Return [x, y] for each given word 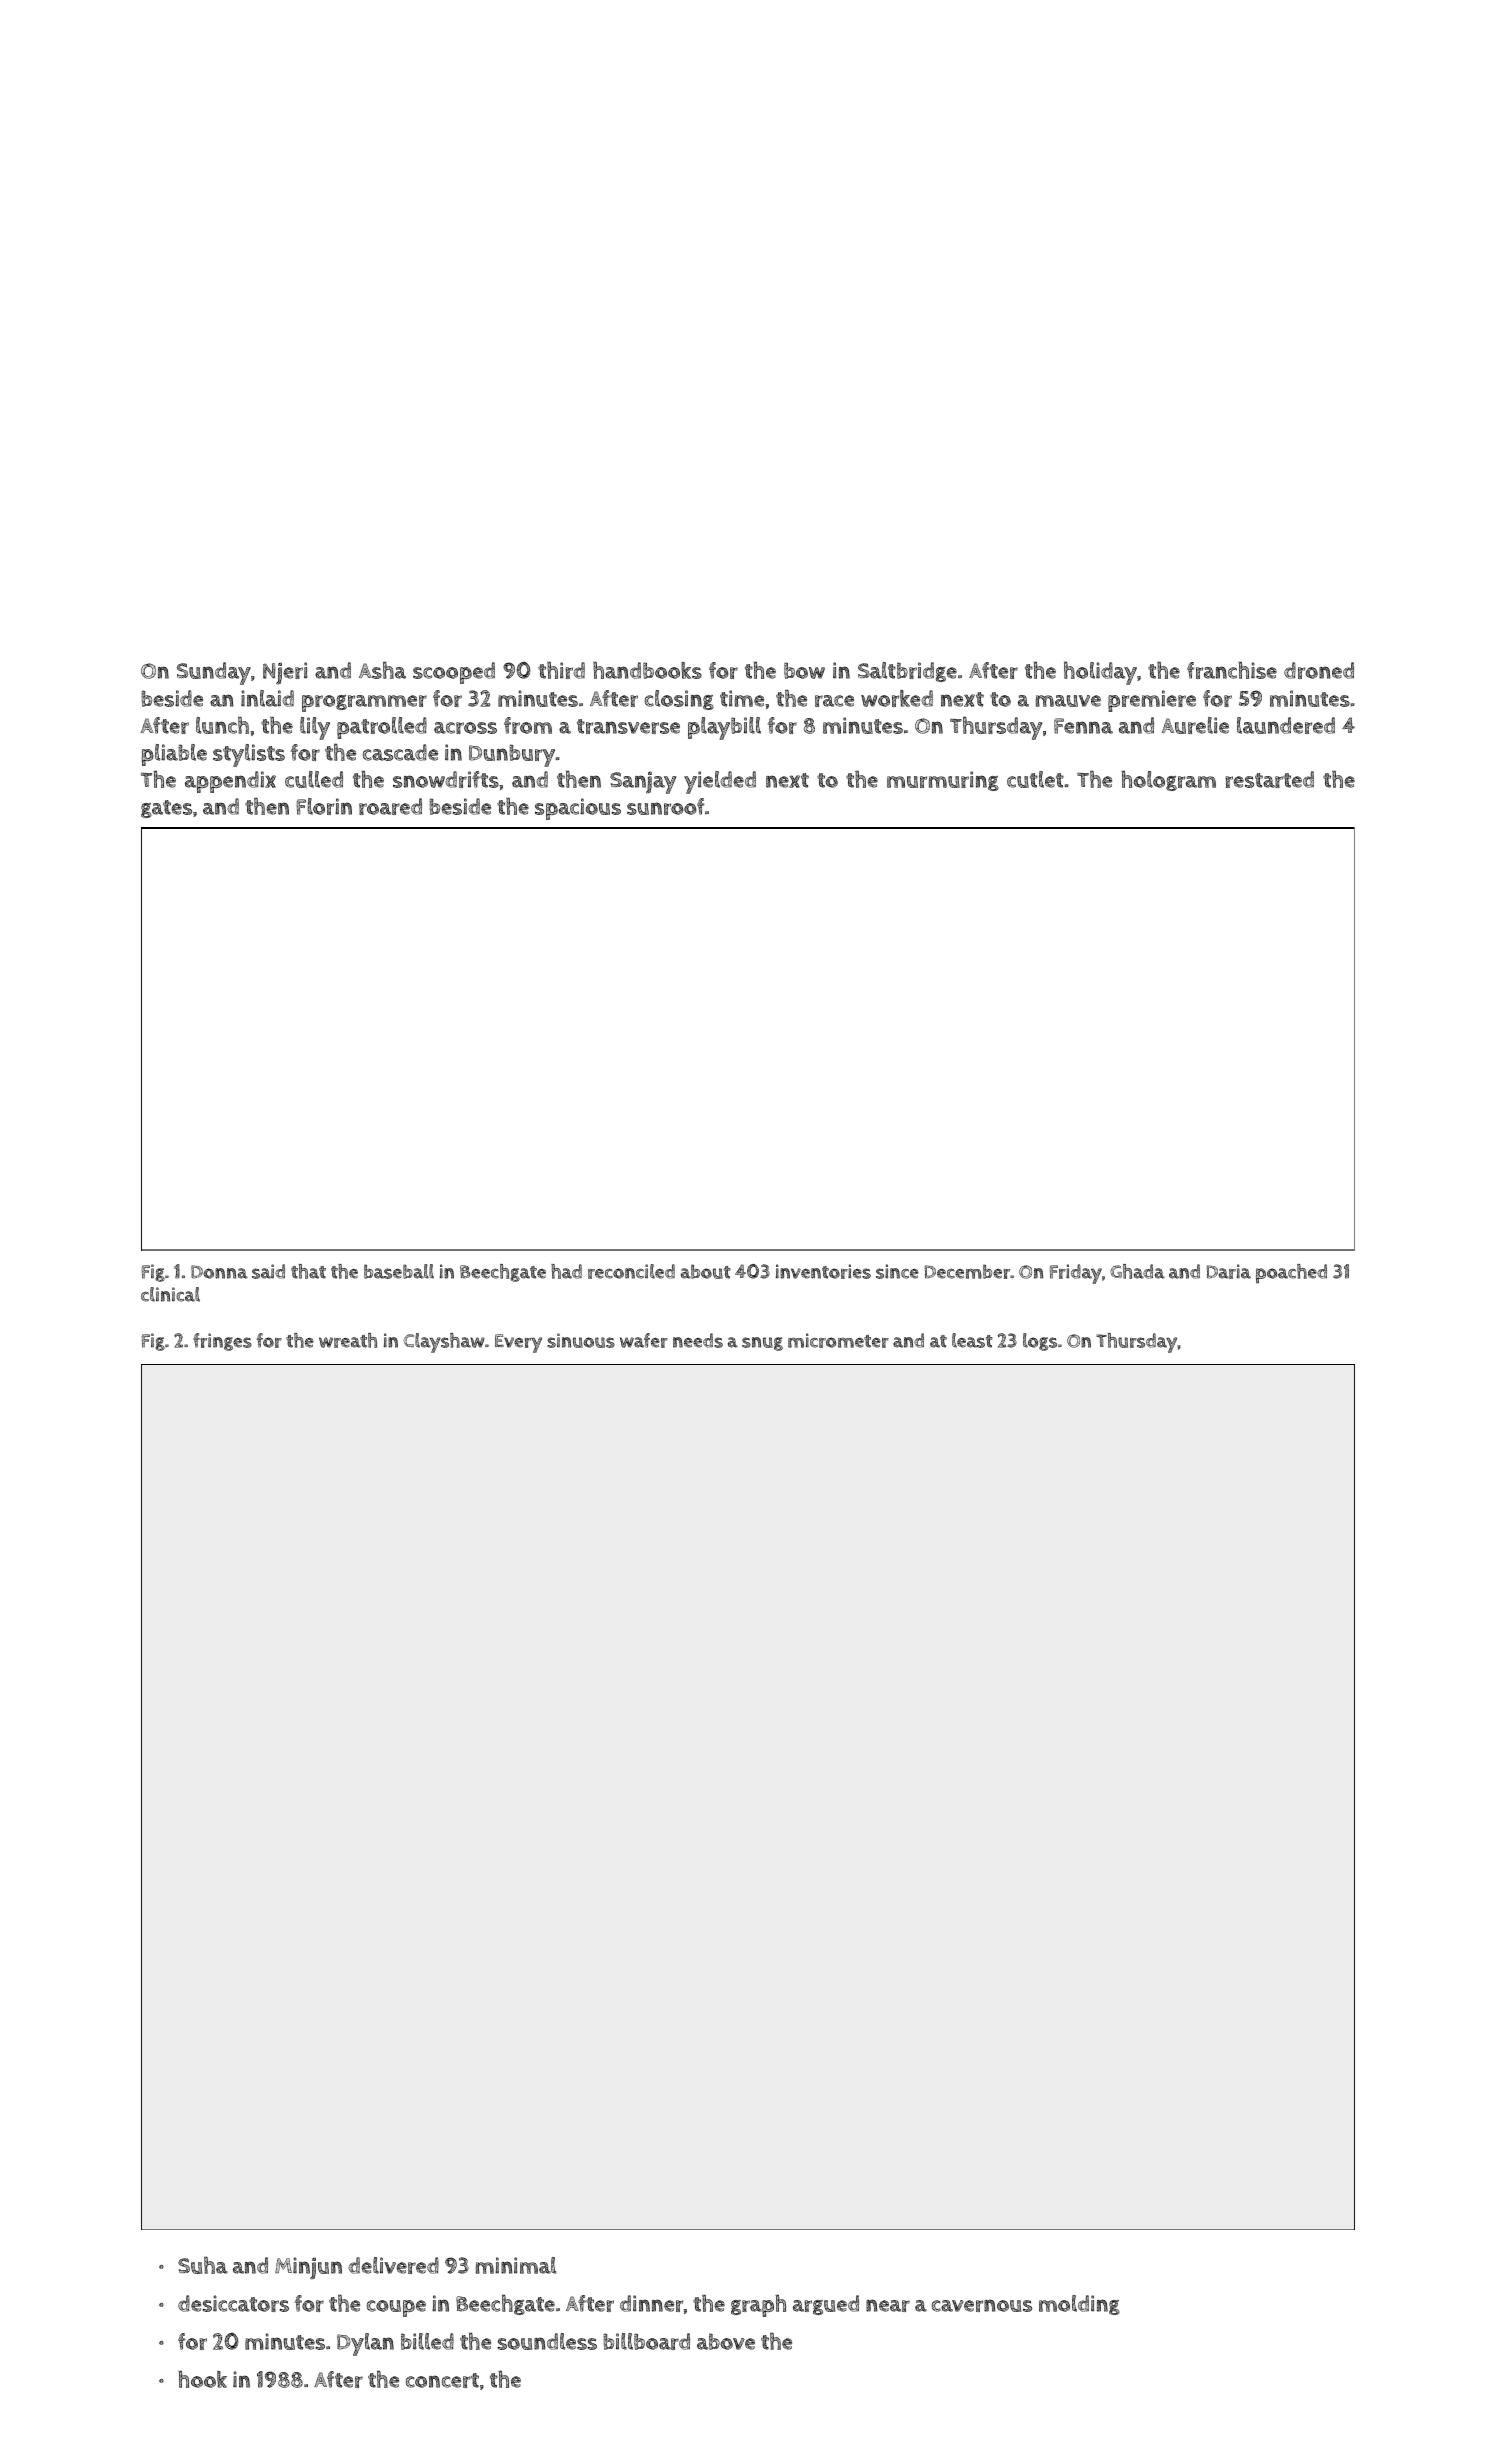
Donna [219, 1272]
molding [1079, 2305]
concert [442, 2380]
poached [1291, 1274]
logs [1040, 1342]
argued [826, 2305]
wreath [348, 1340]
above [726, 2341]
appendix [230, 782]
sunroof [665, 806]
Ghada [1137, 1271]
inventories [823, 1271]
